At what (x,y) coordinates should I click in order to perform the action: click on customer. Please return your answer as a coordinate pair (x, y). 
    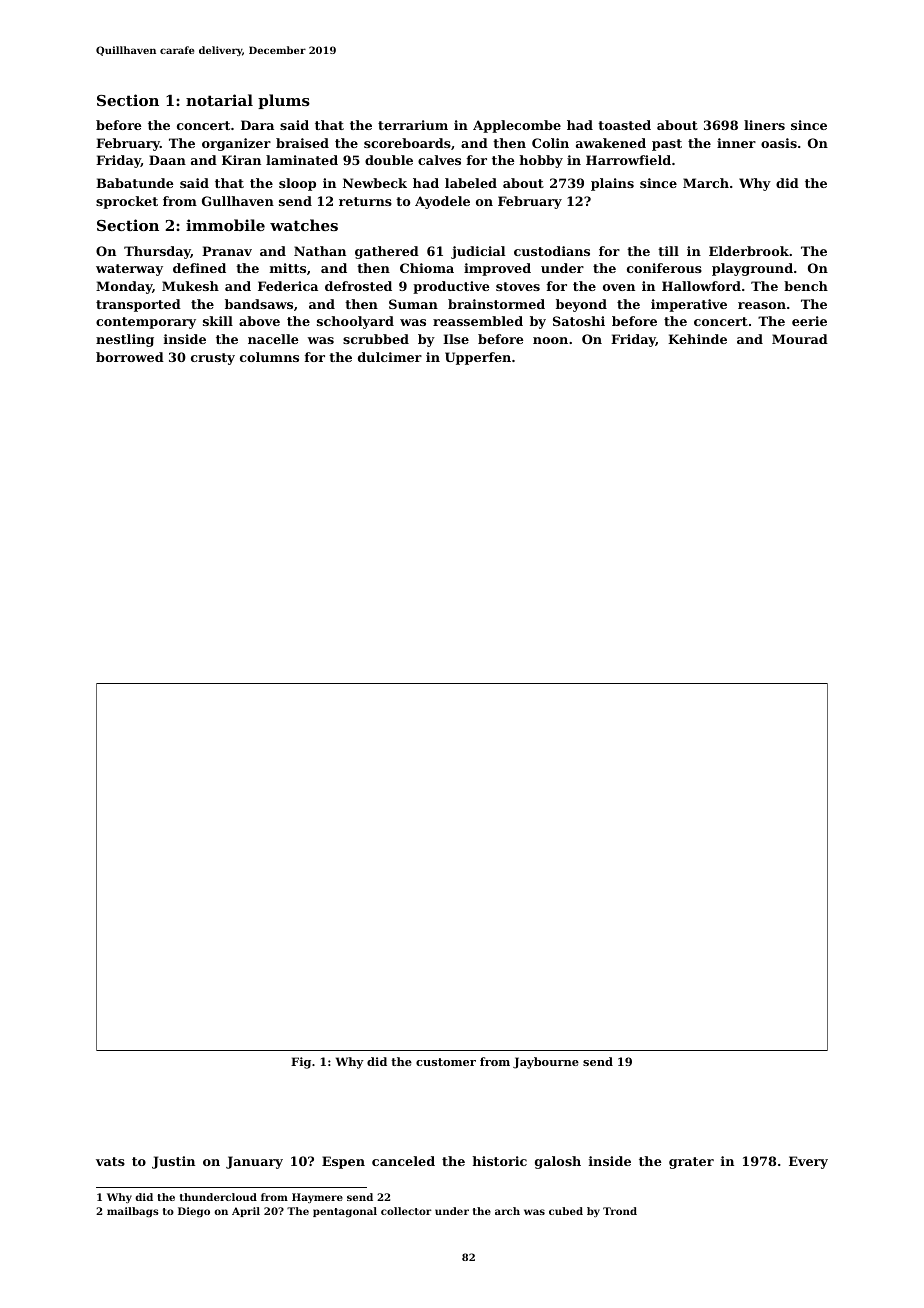
    Looking at the image, I should click on (446, 1062).
